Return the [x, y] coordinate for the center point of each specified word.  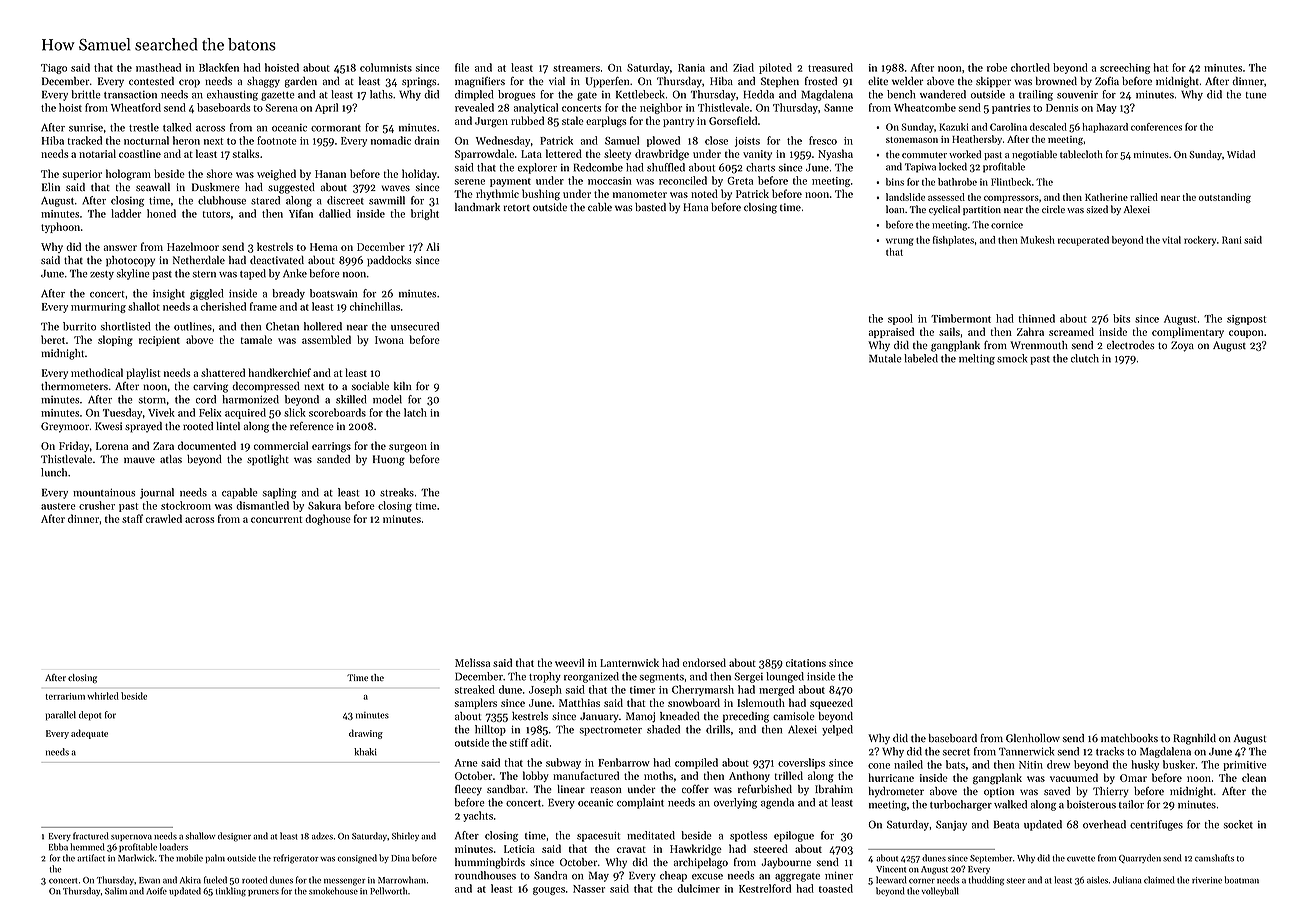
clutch [1085, 358]
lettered [564, 153]
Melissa [472, 662]
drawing [366, 734]
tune [1256, 95]
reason [606, 790]
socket [1238, 824]
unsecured [415, 326]
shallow [200, 836]
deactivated [277, 260]
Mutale [885, 358]
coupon [1246, 334]
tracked [85, 140]
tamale [256, 339]
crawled [164, 518]
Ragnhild [1194, 739]
